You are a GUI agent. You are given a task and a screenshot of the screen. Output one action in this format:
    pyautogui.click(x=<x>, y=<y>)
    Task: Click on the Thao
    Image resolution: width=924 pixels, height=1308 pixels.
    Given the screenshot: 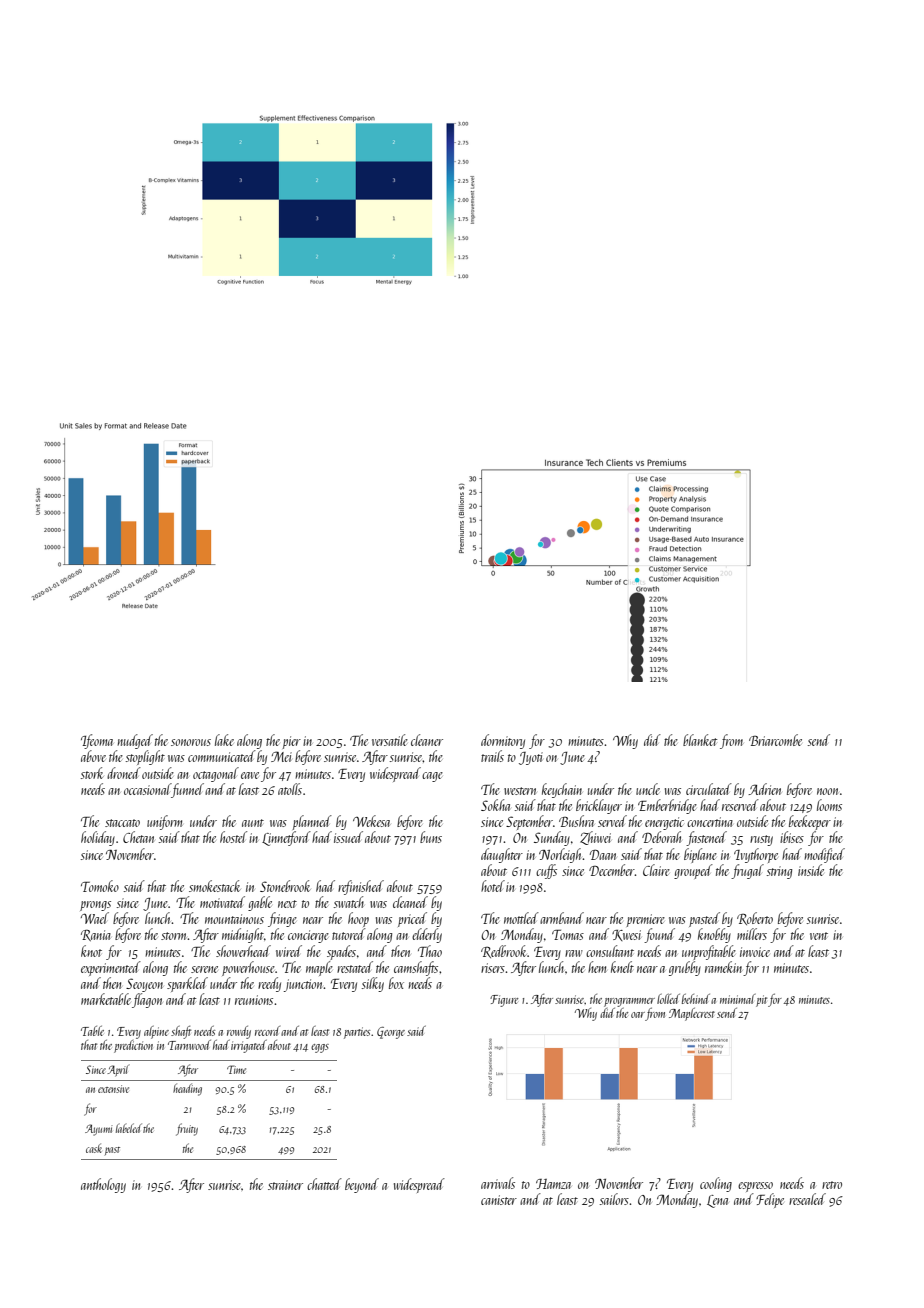 What is the action you would take?
    pyautogui.click(x=430, y=951)
